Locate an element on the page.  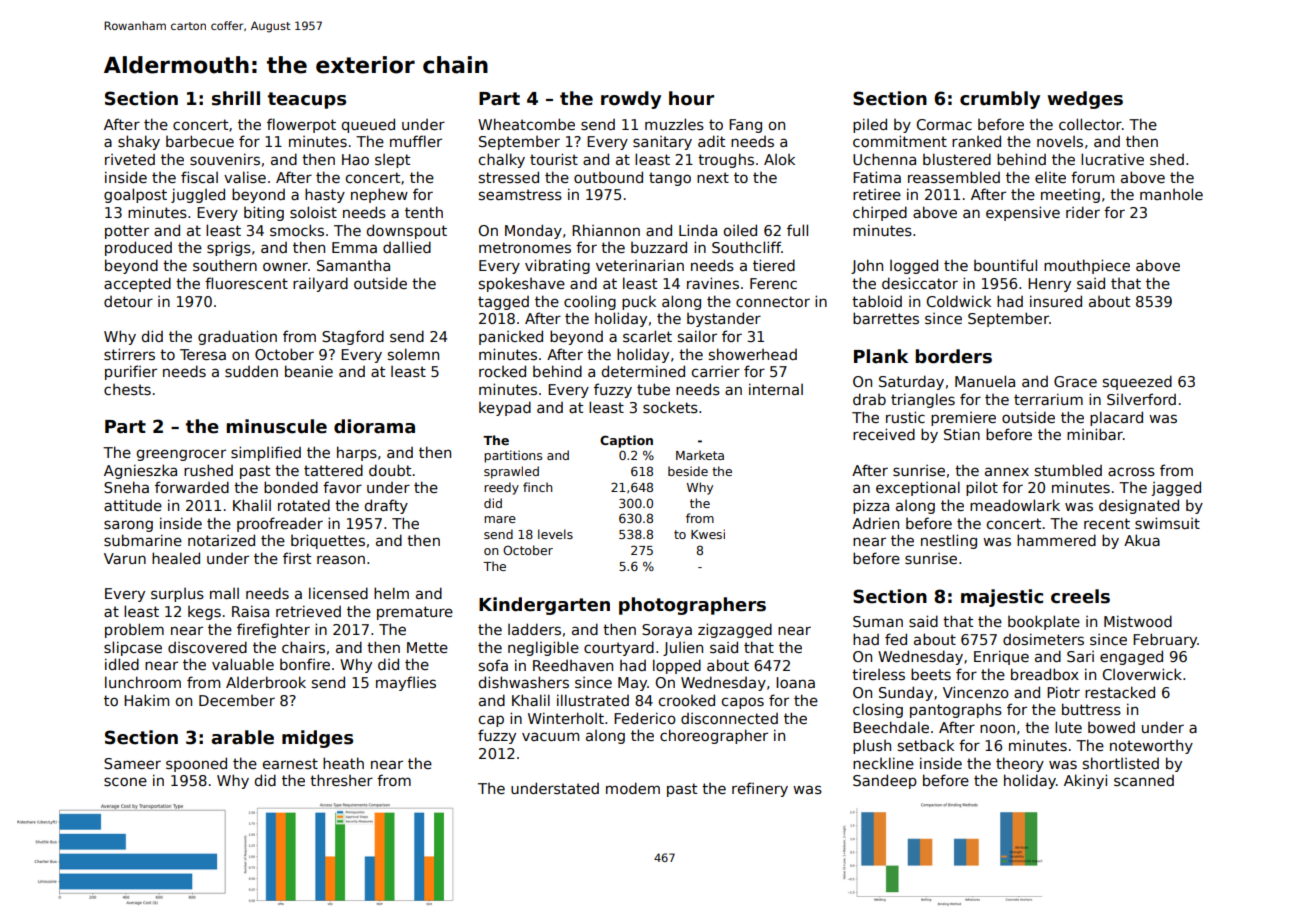
scone is located at coordinates (125, 781).
